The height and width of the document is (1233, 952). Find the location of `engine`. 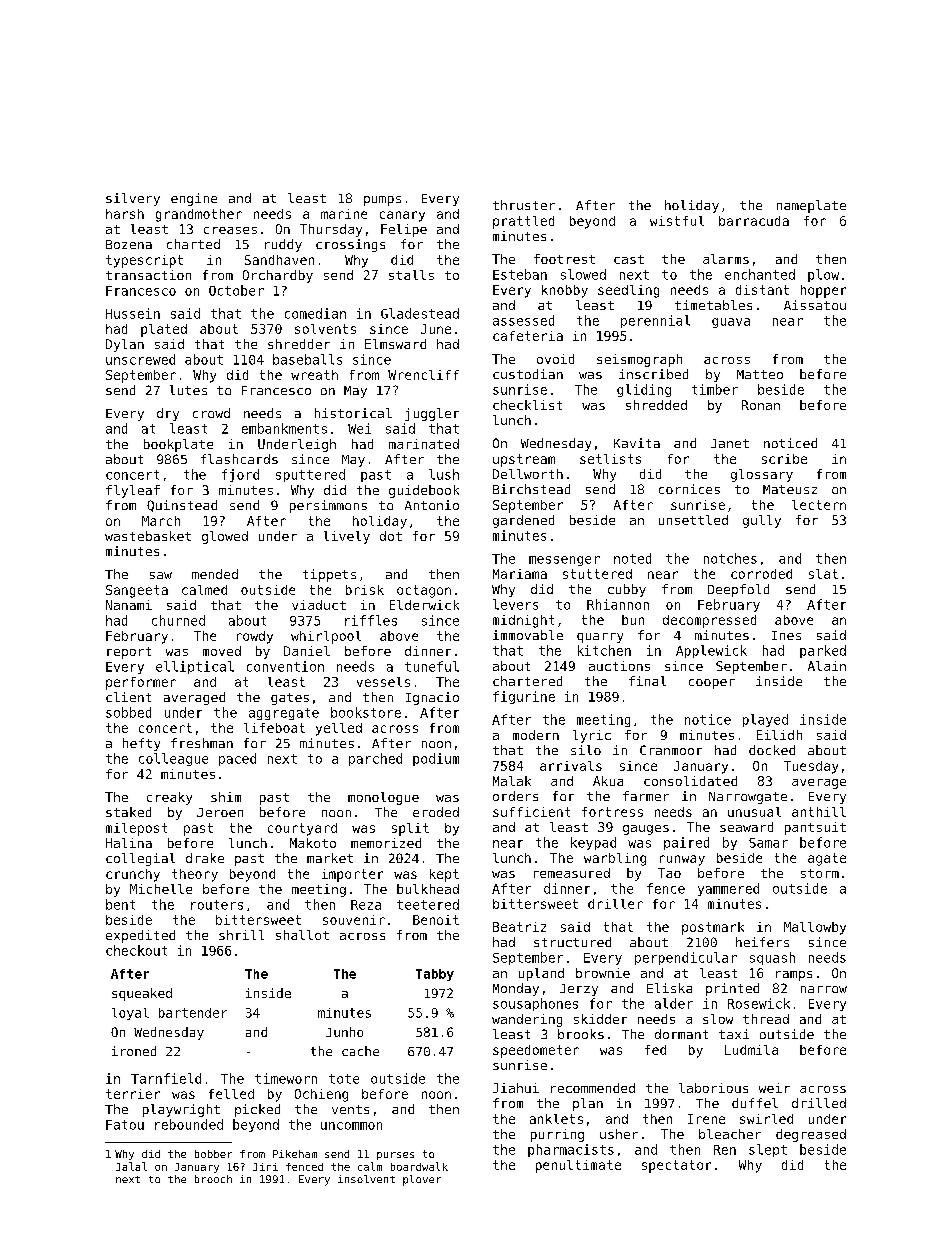

engine is located at coordinates (194, 199).
